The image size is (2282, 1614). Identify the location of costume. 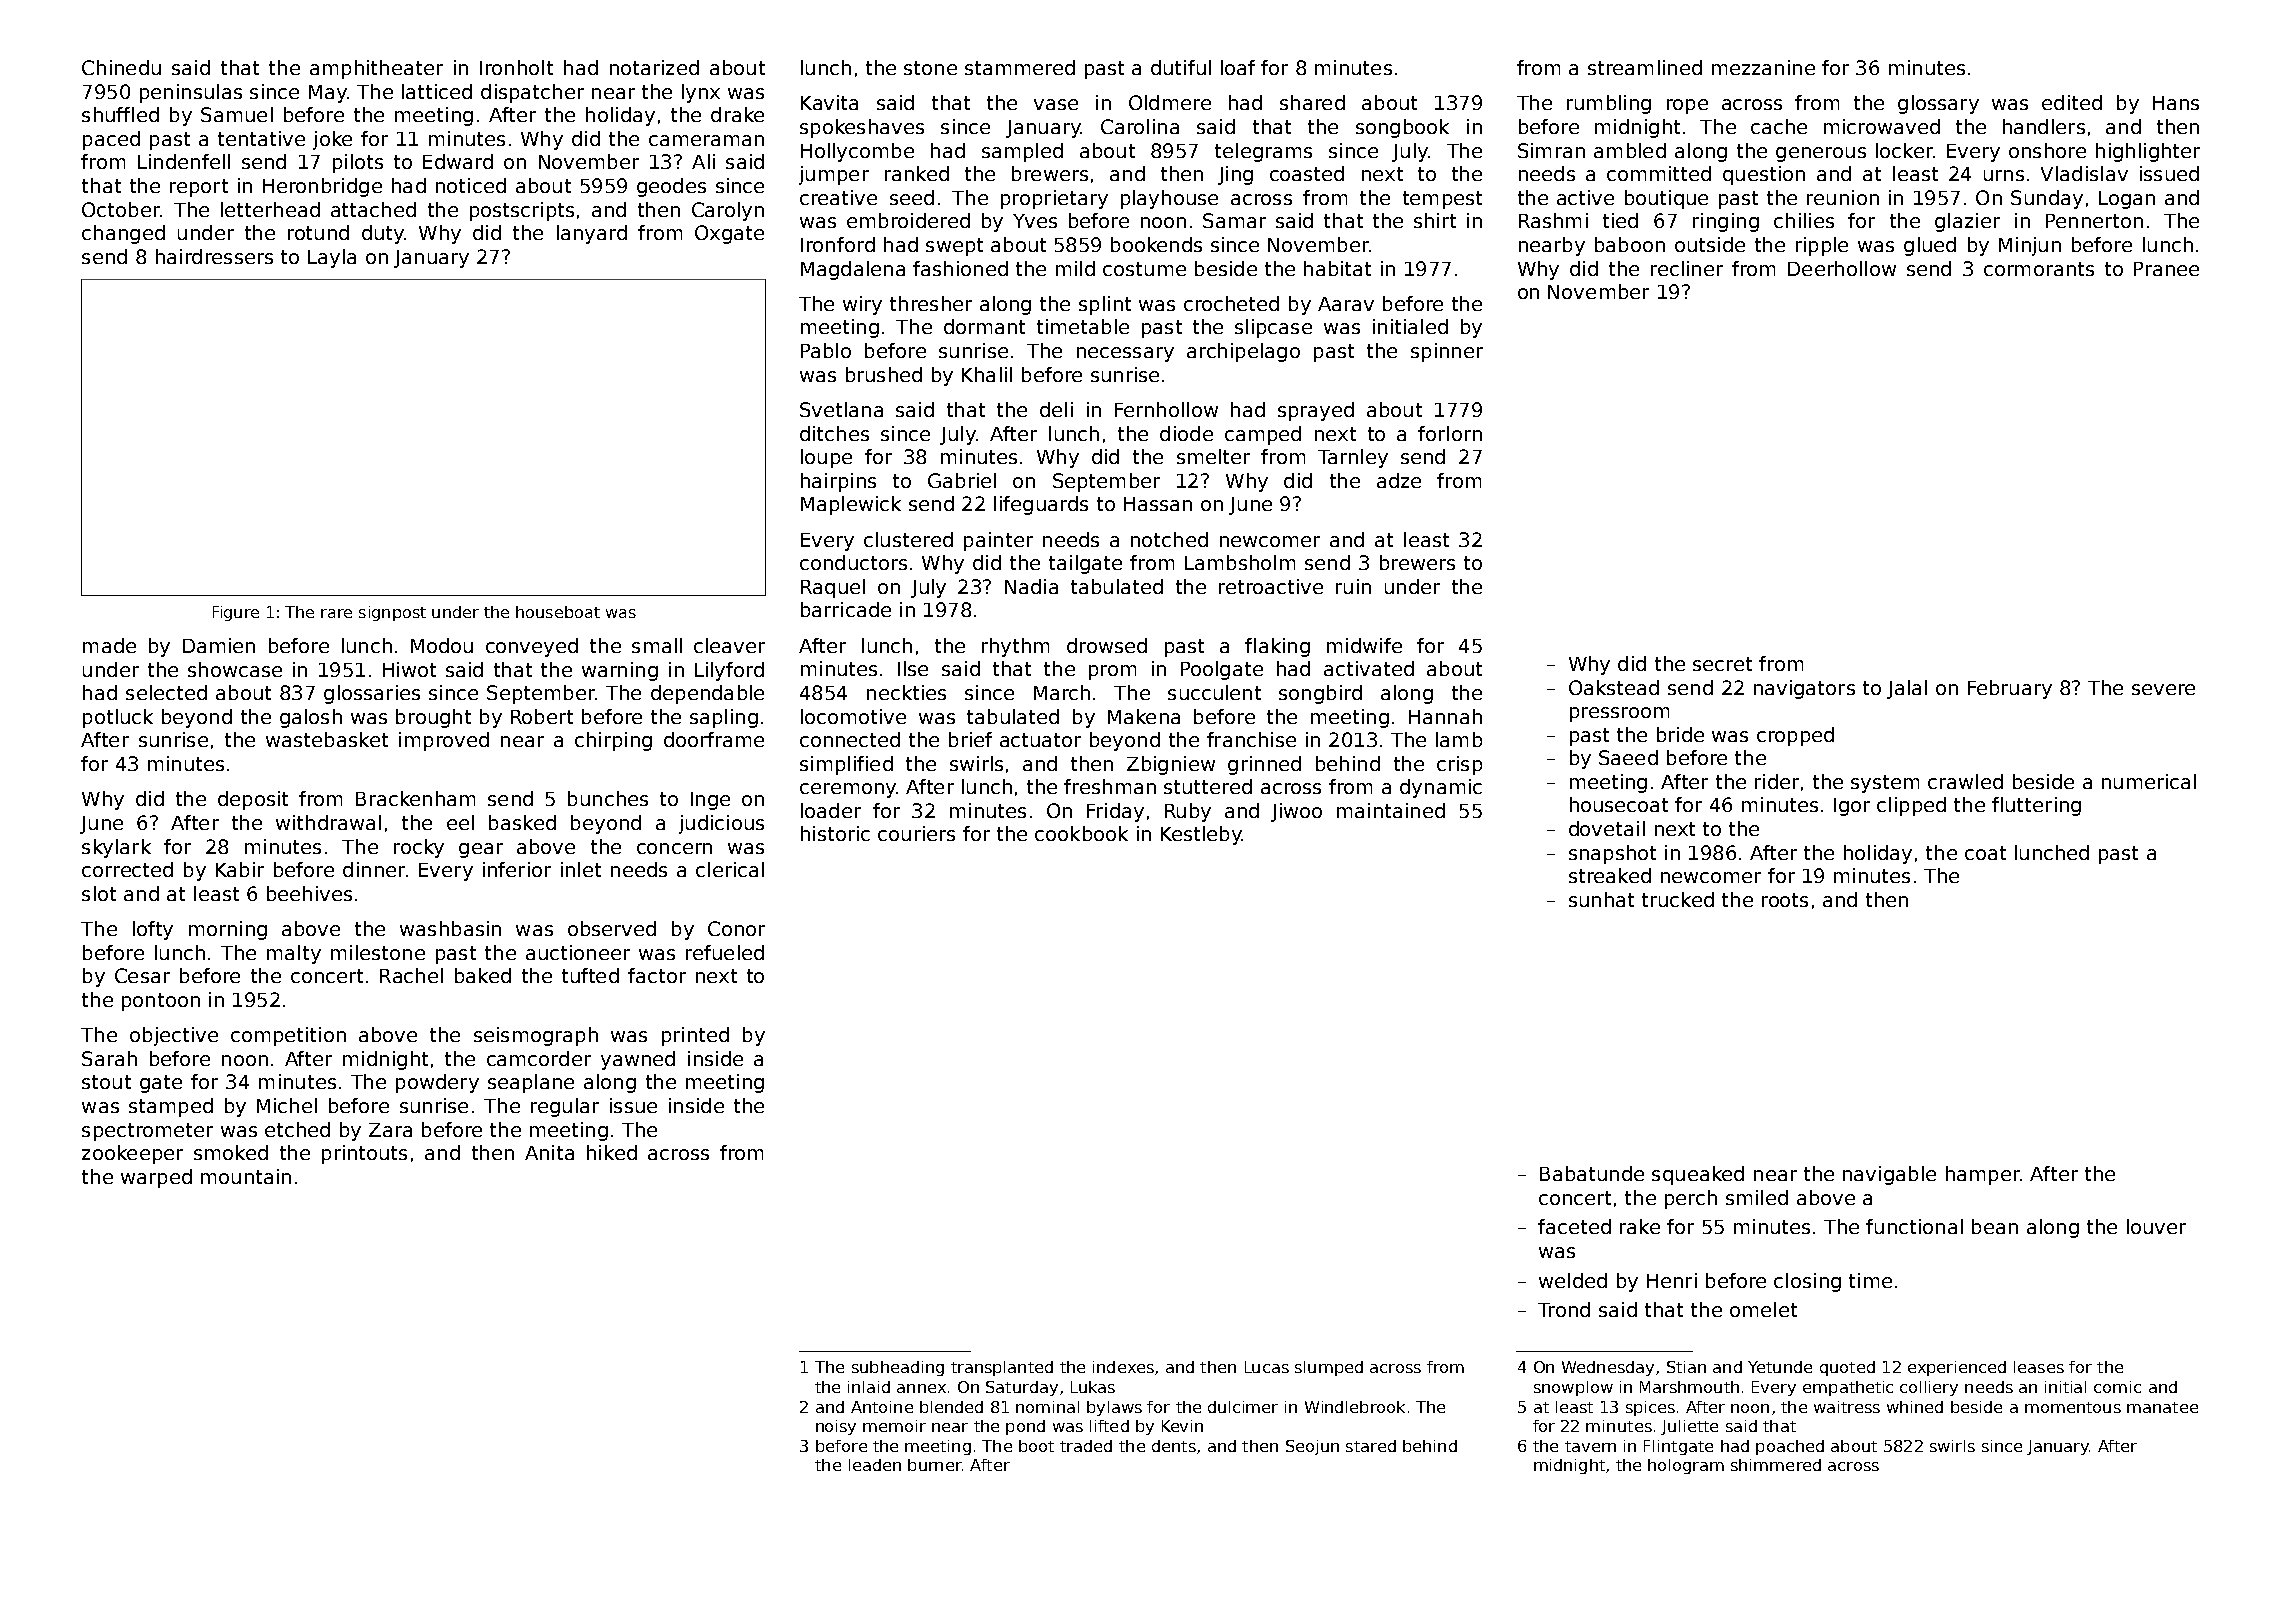
(1144, 269).
